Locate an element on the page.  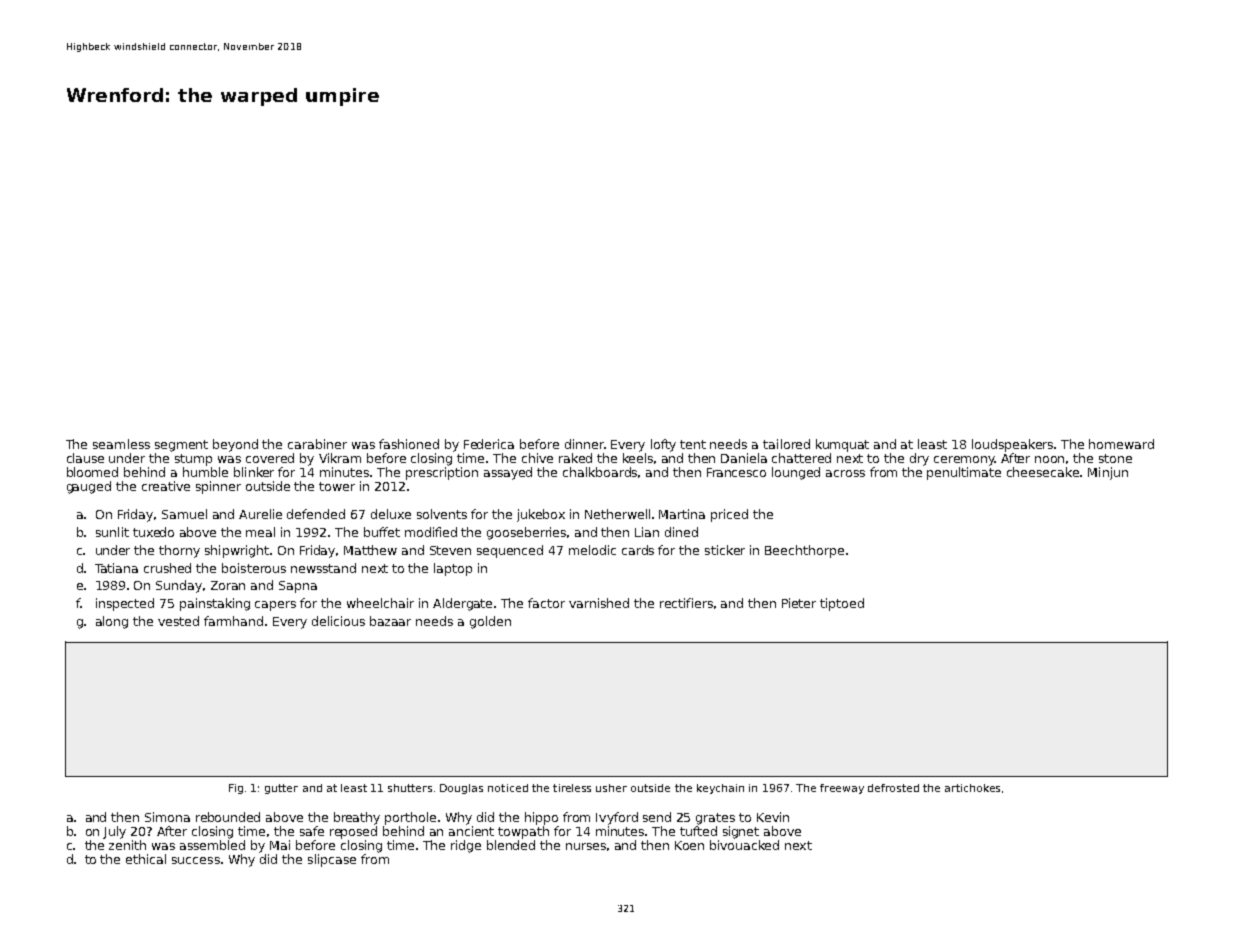
sunlit is located at coordinates (112, 532).
